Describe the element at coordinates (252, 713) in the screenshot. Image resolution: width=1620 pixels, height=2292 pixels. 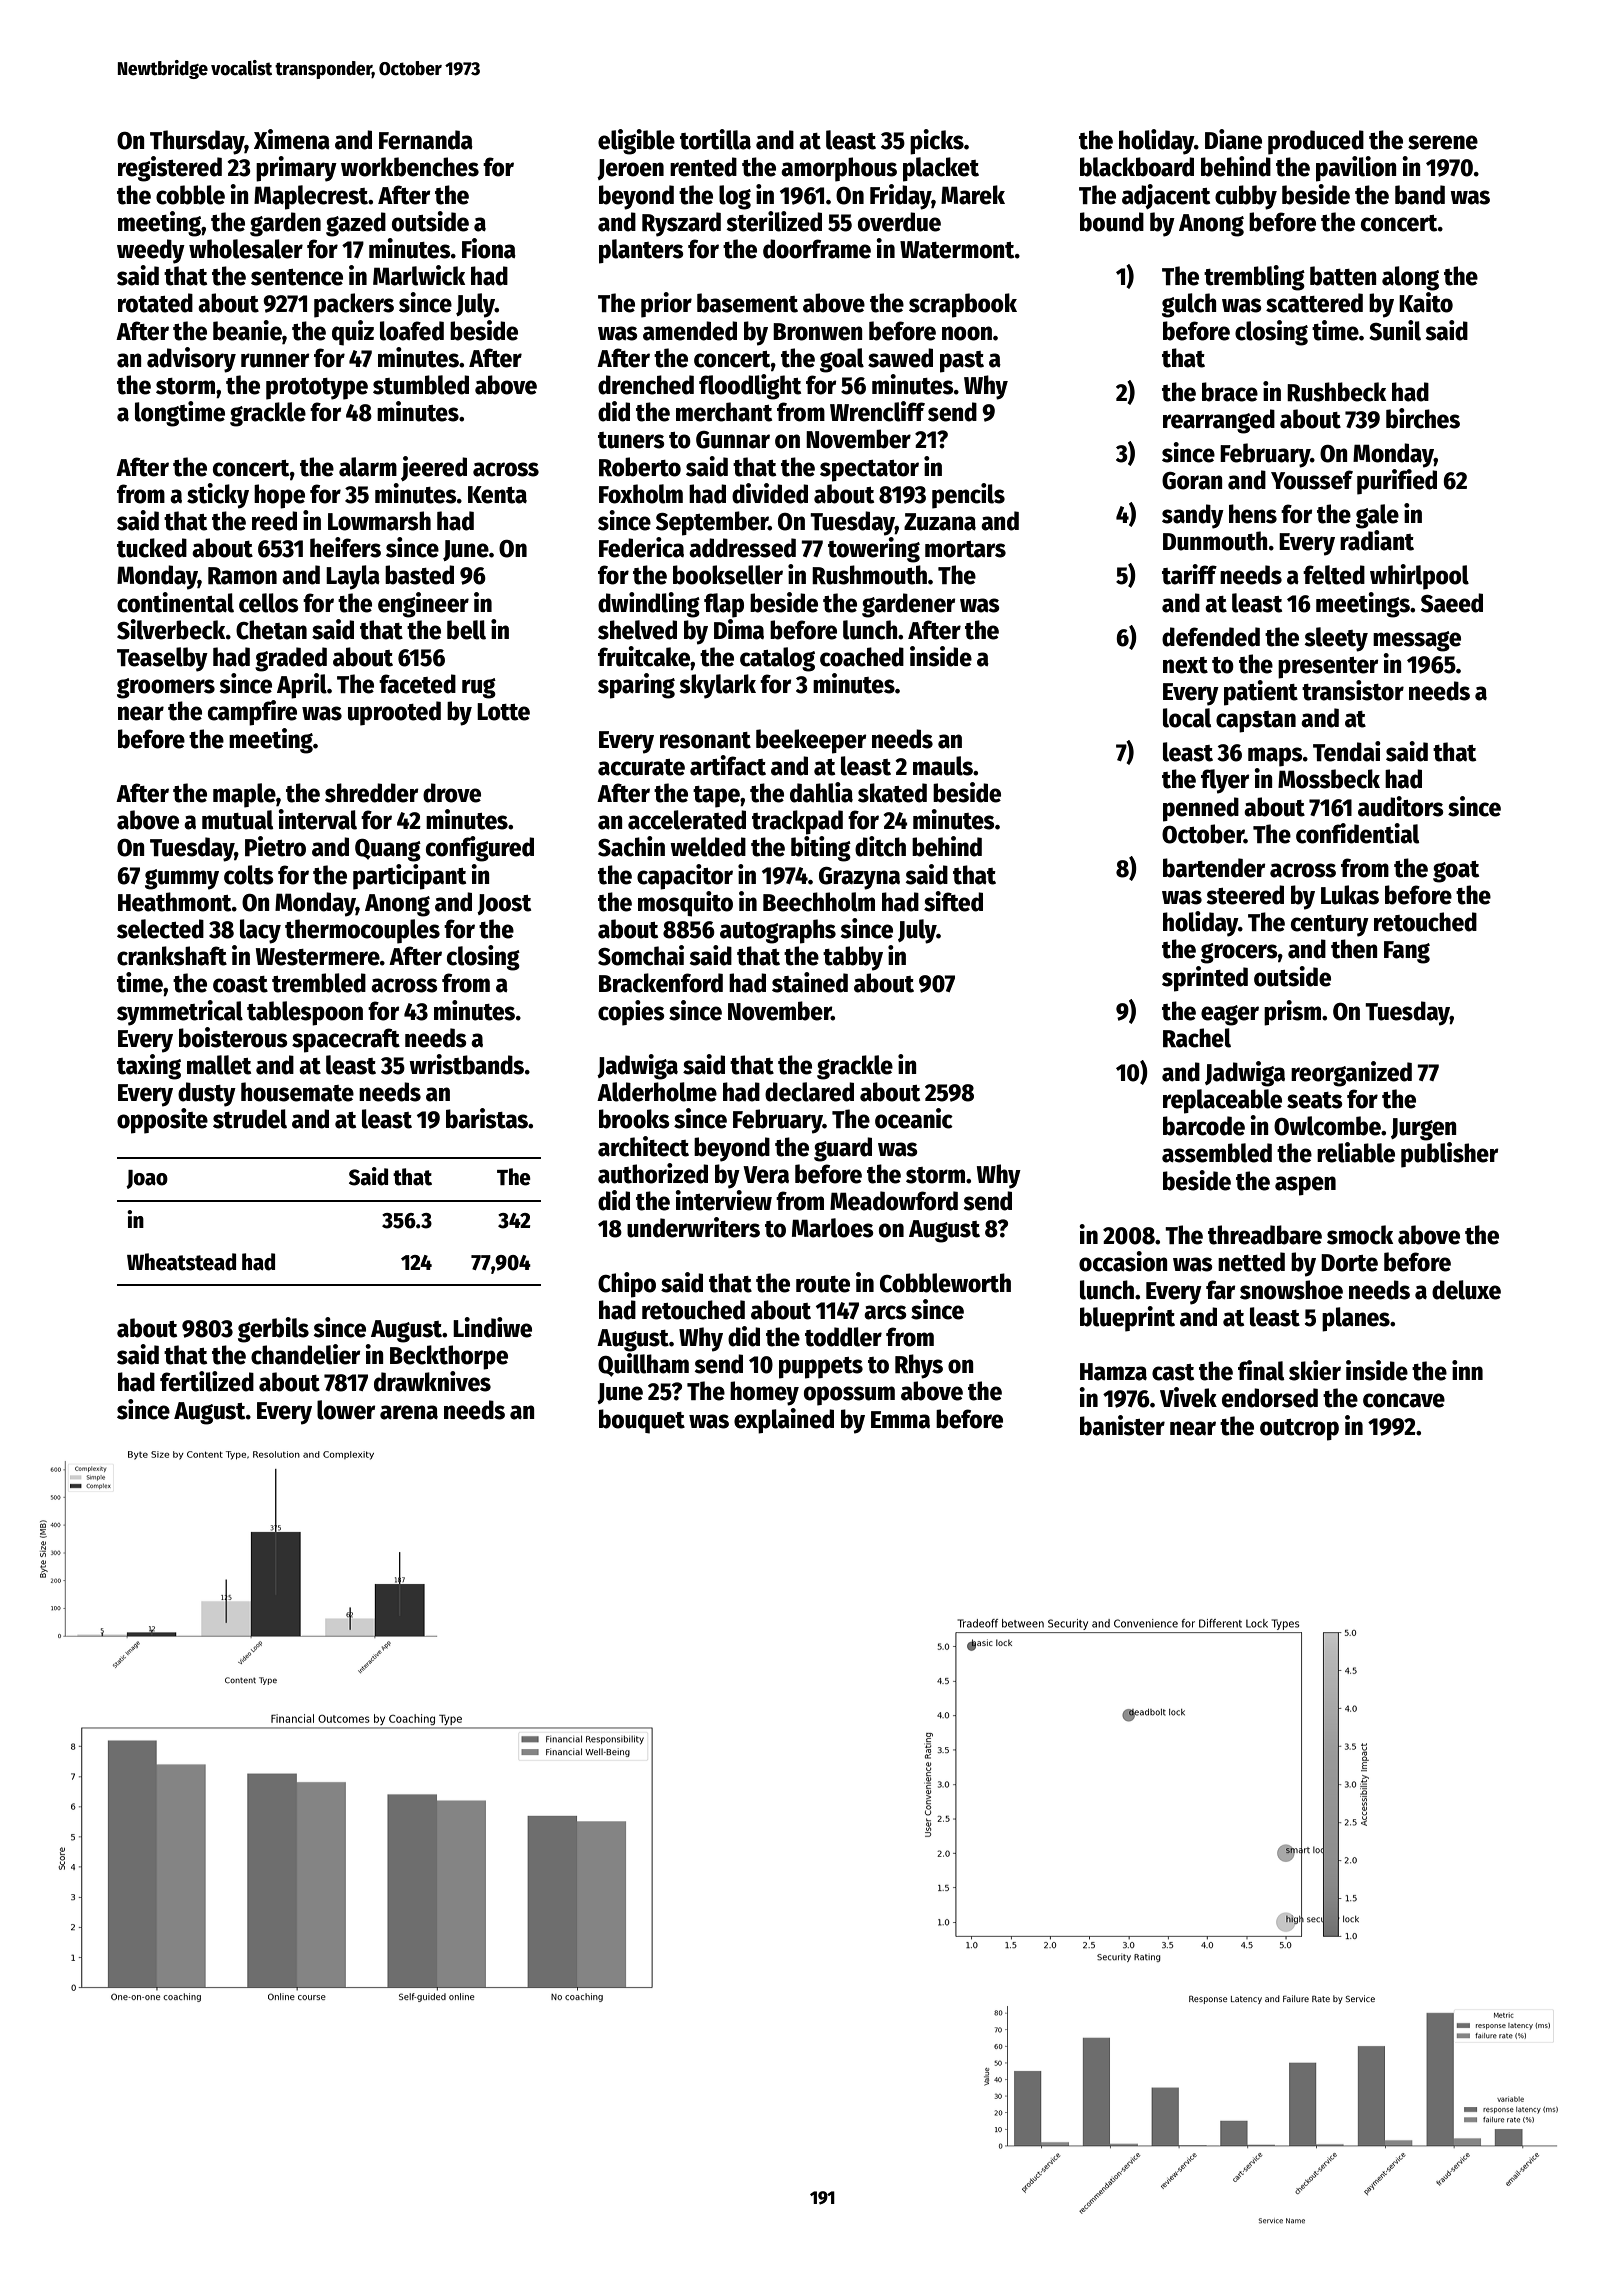
I see `campfire` at that location.
